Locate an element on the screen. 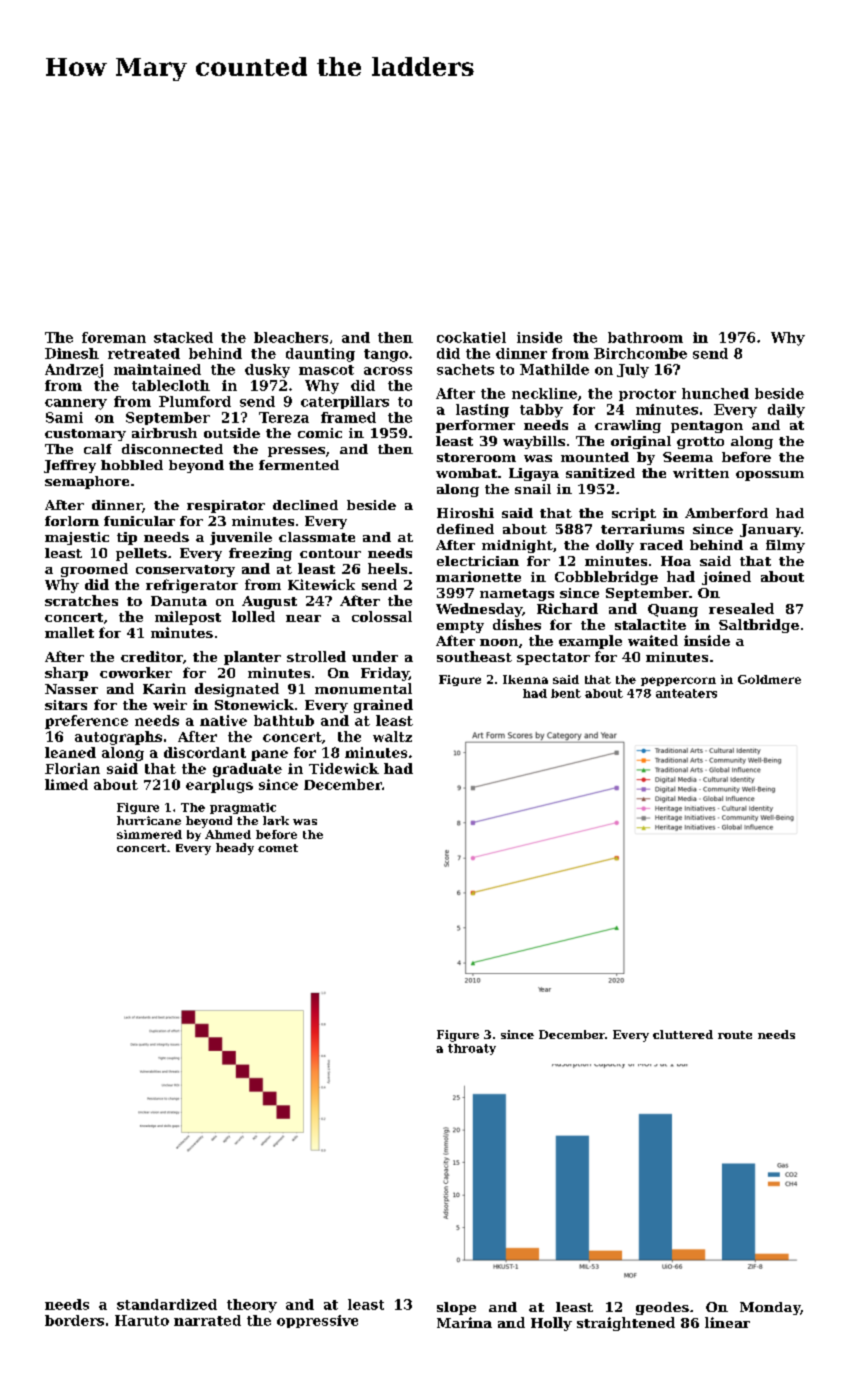  Amberford is located at coordinates (726, 513).
